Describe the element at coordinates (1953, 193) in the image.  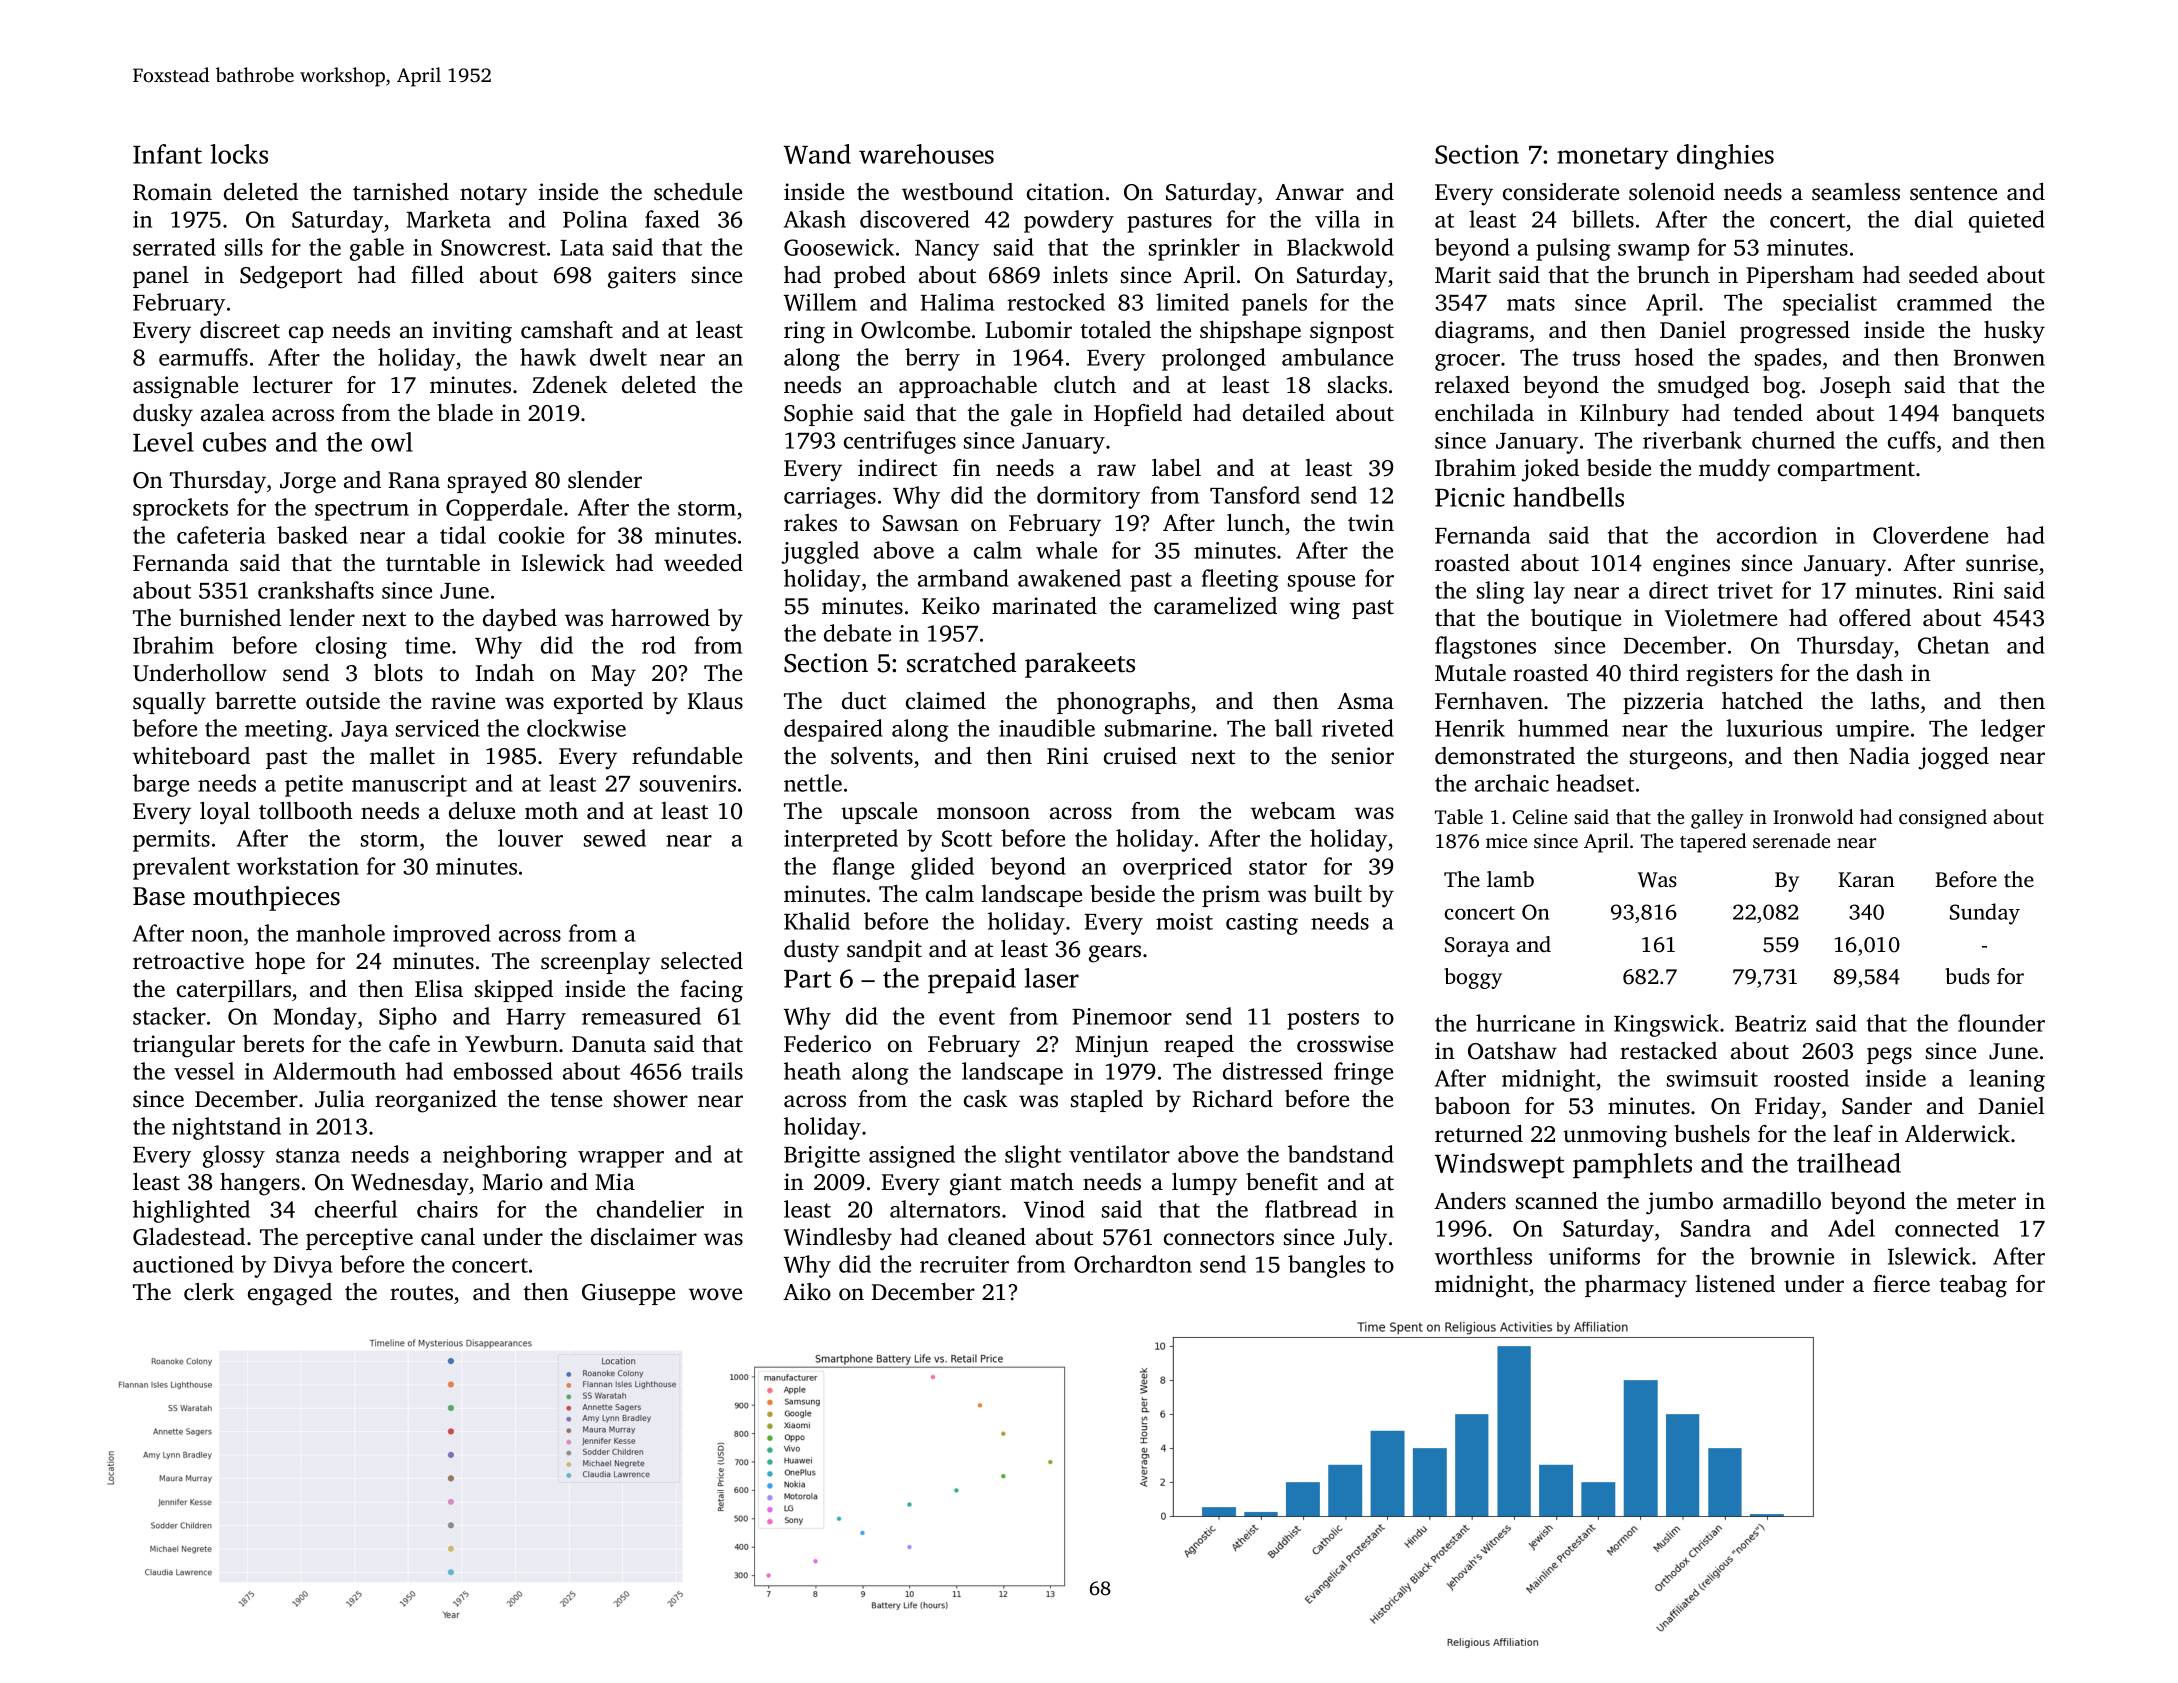
I see `sentence` at that location.
